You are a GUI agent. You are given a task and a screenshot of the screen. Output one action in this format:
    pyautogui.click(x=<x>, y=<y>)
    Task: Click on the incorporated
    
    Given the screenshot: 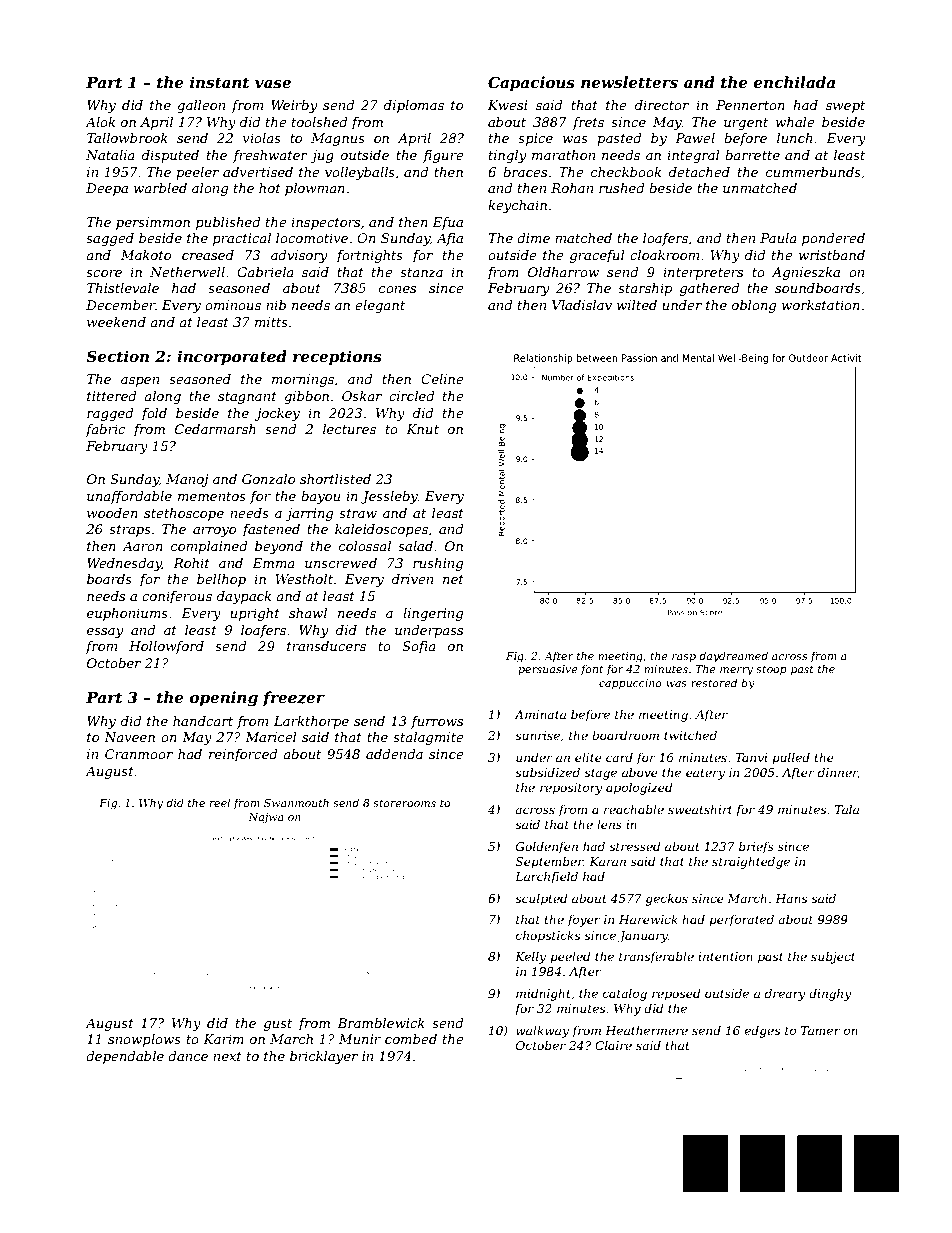 What is the action you would take?
    pyautogui.click(x=232, y=357)
